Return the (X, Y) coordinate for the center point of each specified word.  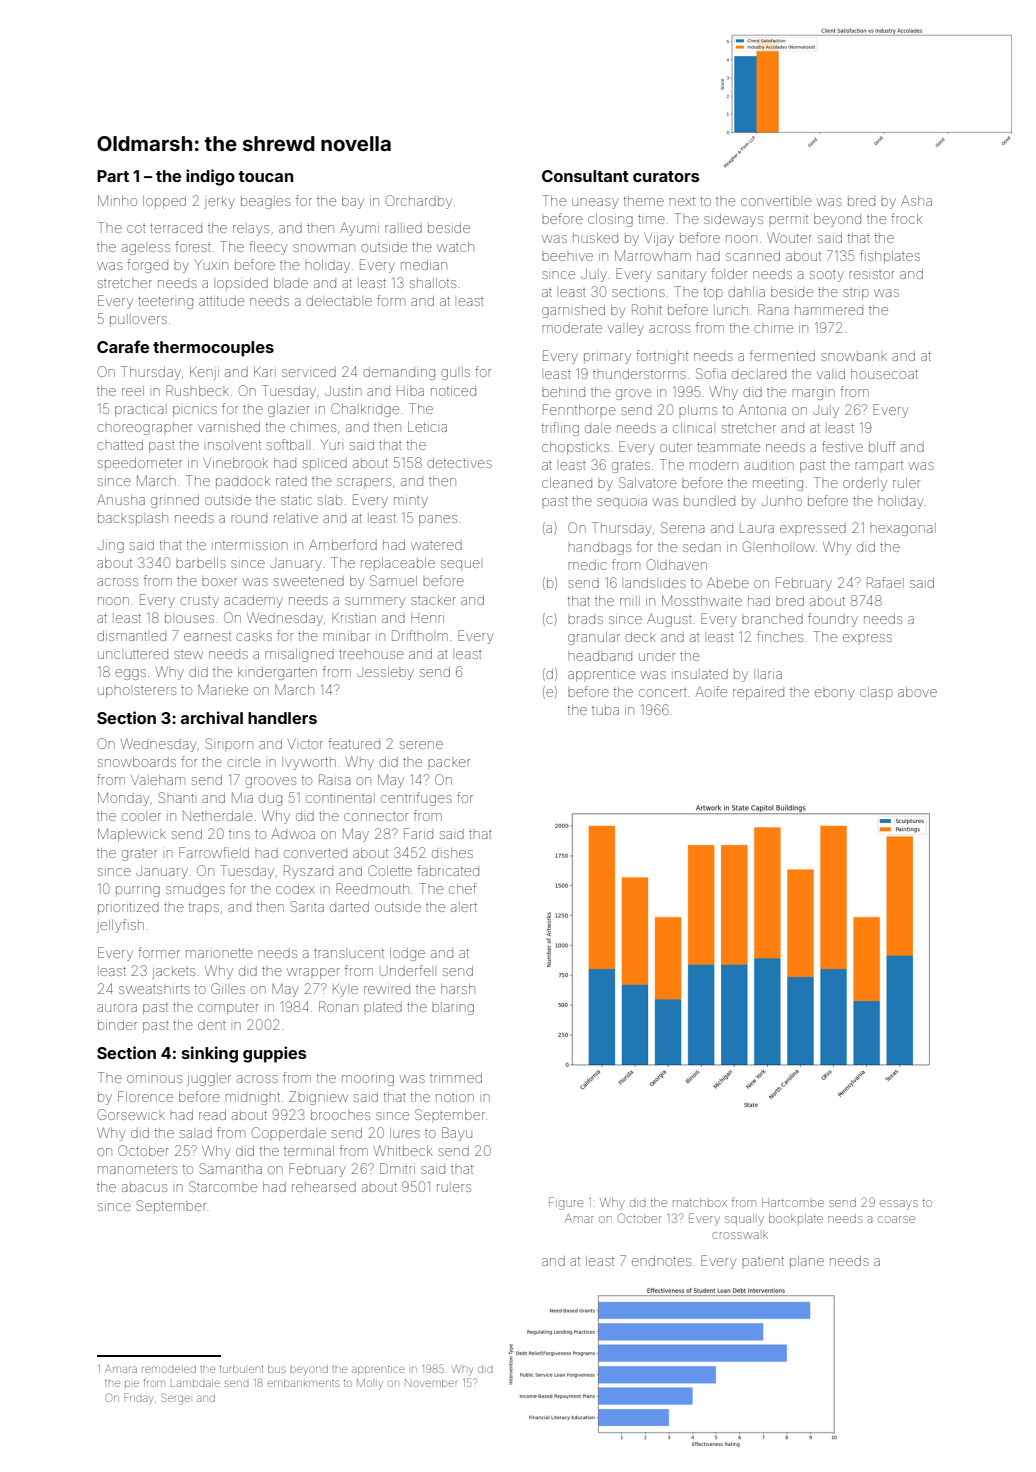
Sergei (175, 1399)
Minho (117, 200)
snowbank (854, 356)
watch (455, 247)
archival (212, 717)
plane (807, 1262)
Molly (370, 1383)
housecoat (884, 374)
